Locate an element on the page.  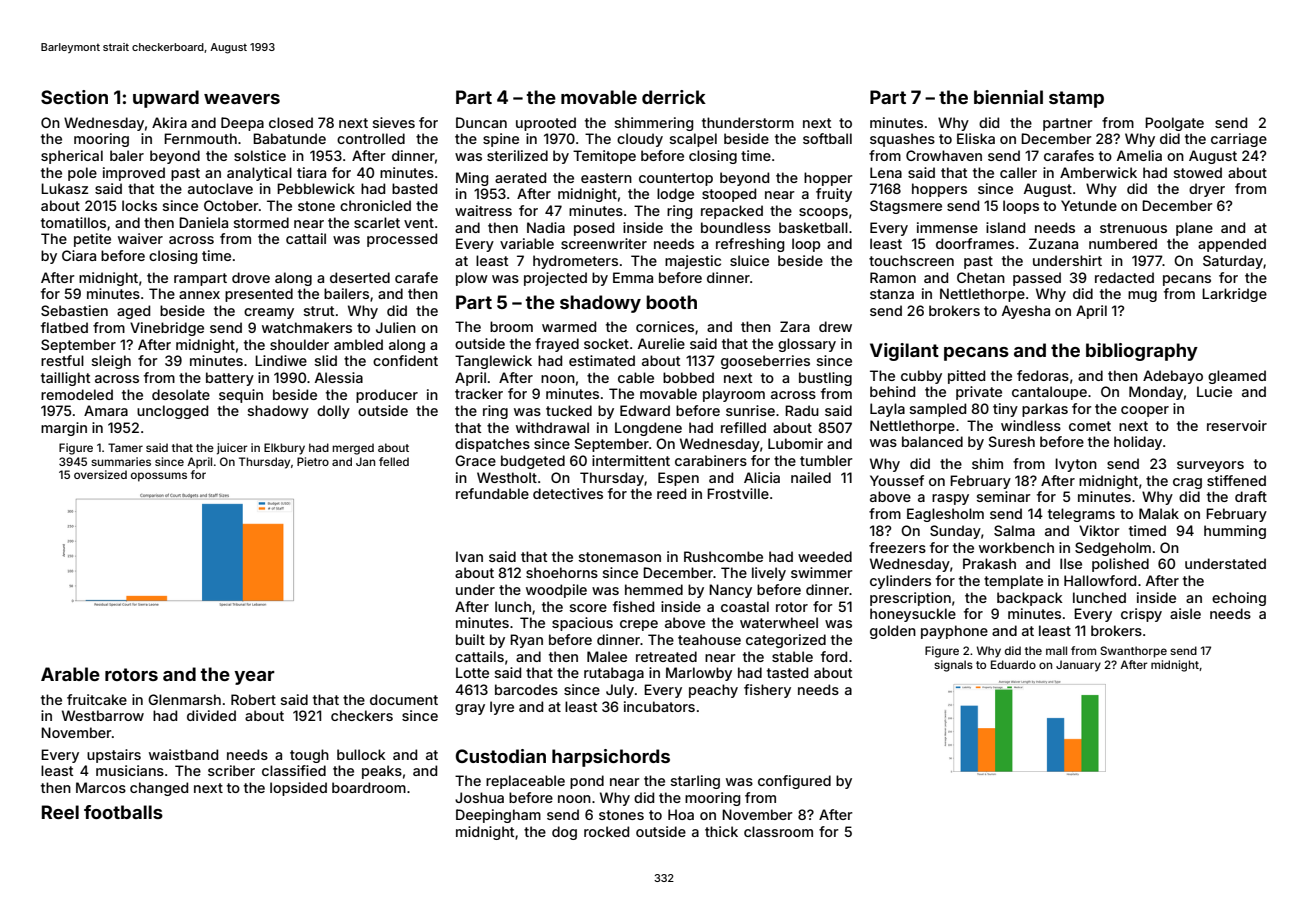
juicer is located at coordinates (232, 449).
